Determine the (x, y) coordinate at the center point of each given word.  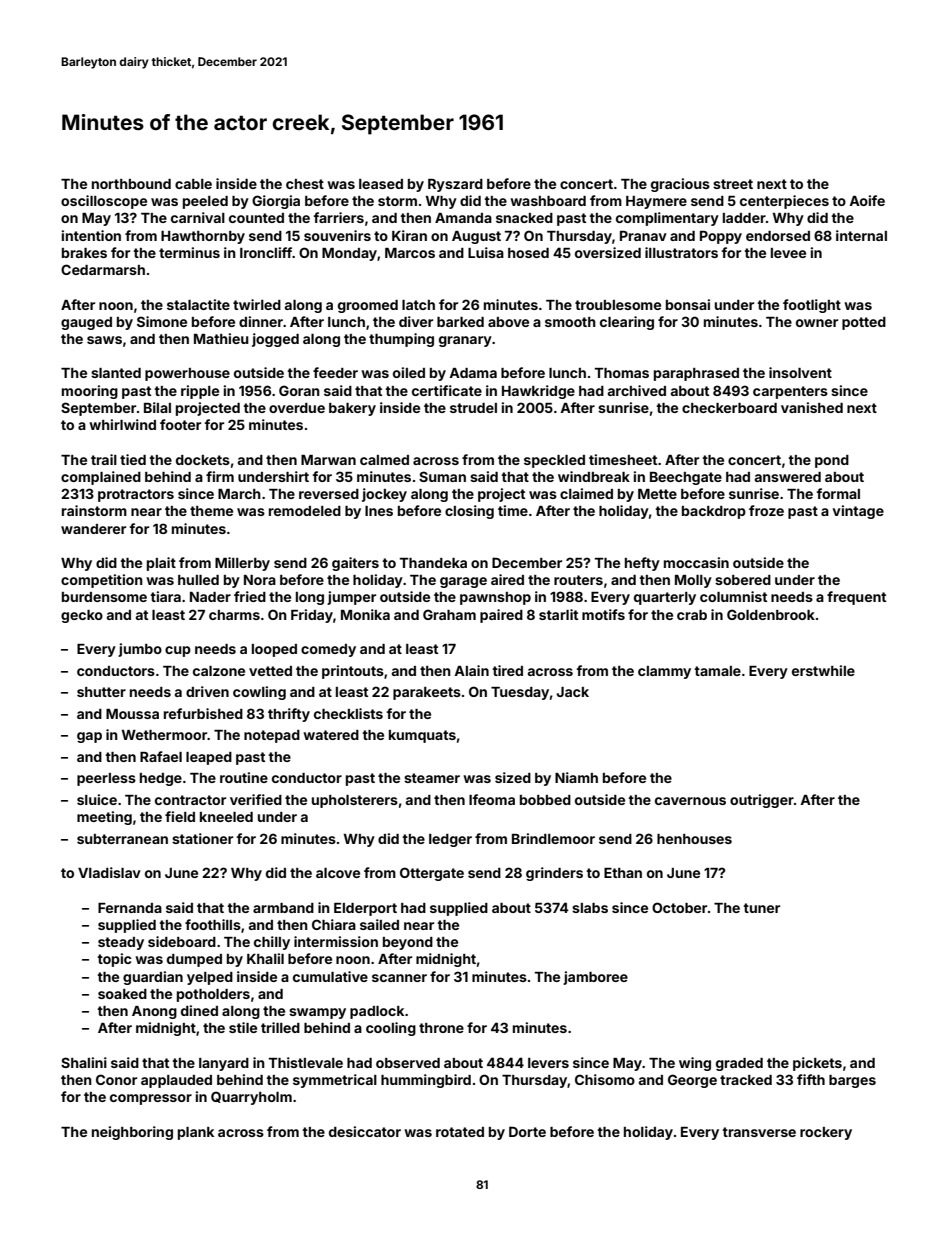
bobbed (545, 800)
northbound (131, 184)
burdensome (104, 597)
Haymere (656, 202)
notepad (272, 736)
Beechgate (686, 478)
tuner (761, 908)
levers (548, 1063)
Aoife (867, 200)
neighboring (132, 1133)
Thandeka (433, 563)
